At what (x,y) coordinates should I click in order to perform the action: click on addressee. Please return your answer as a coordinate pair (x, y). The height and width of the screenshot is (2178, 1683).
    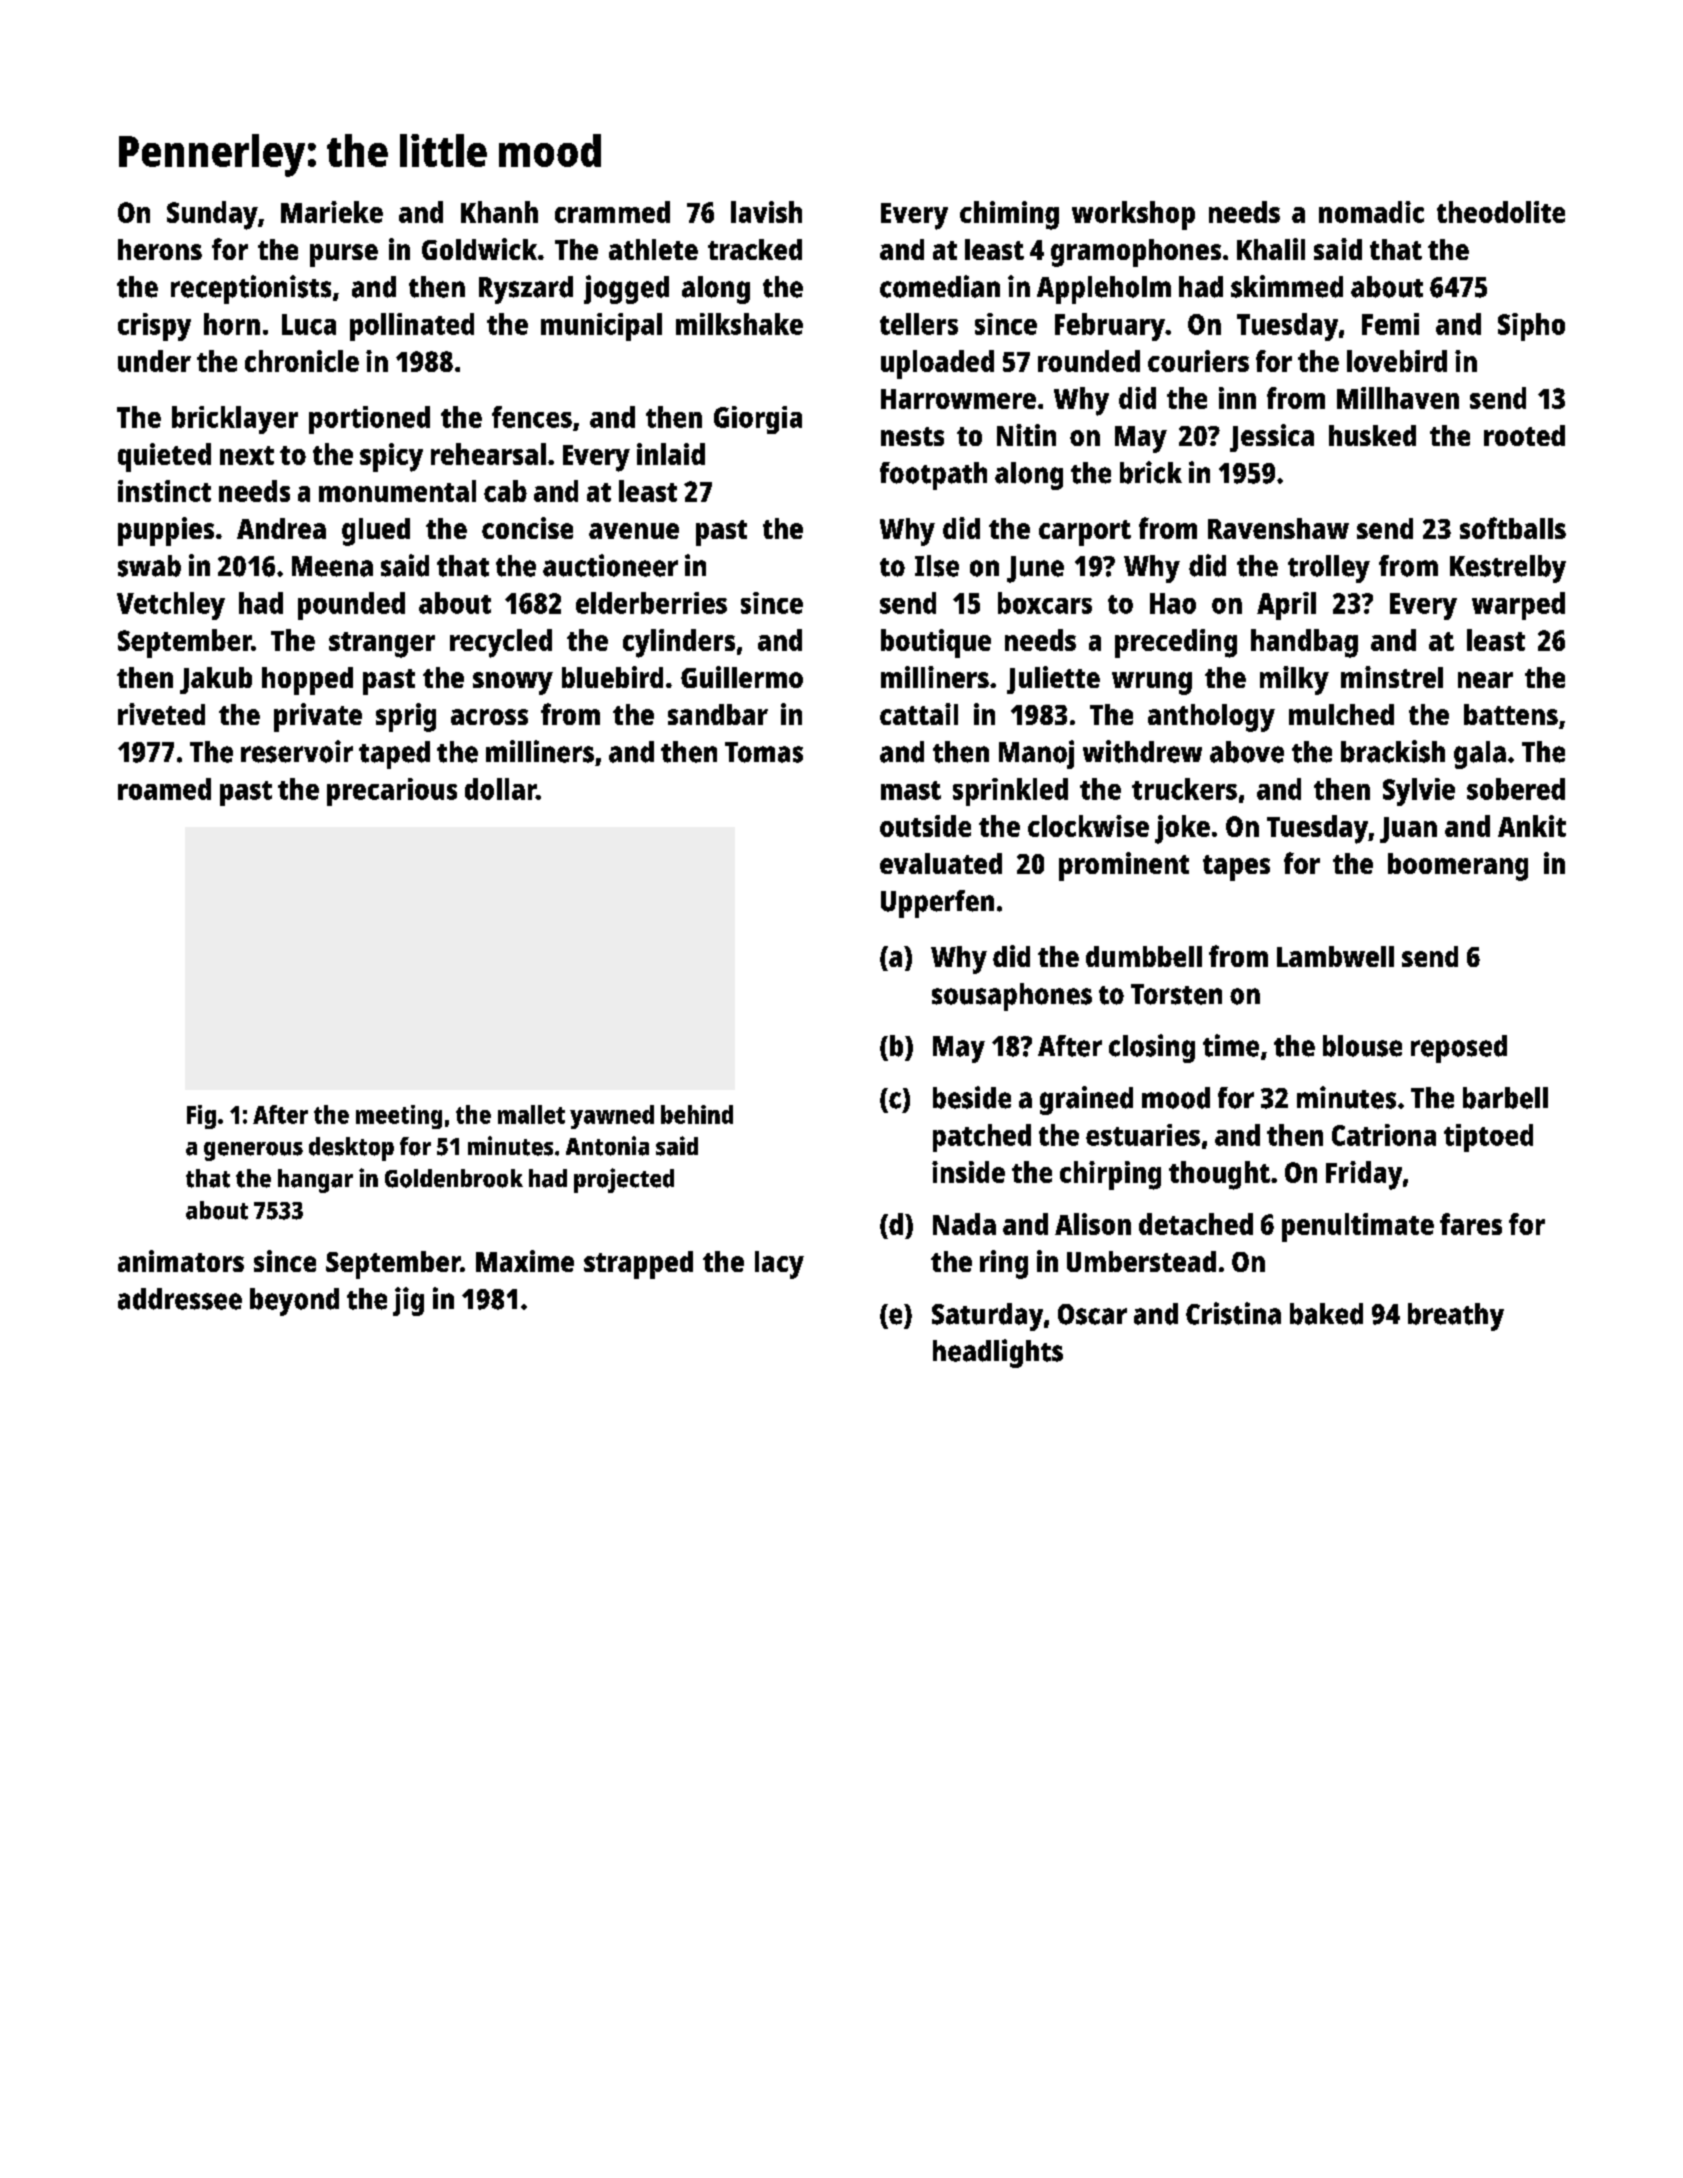
    Looking at the image, I should click on (180, 1299).
